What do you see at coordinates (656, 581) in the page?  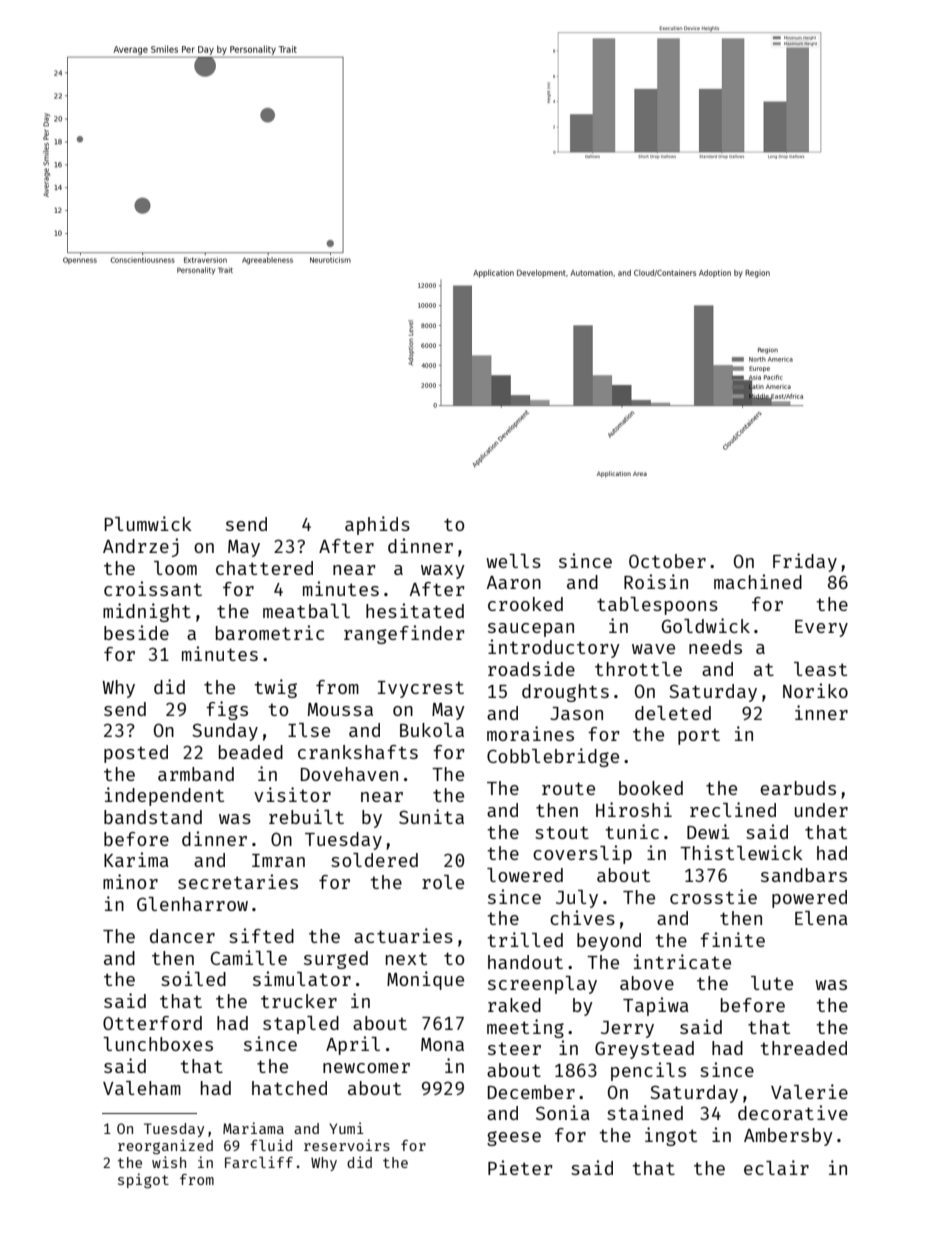 I see `Roisin` at bounding box center [656, 581].
